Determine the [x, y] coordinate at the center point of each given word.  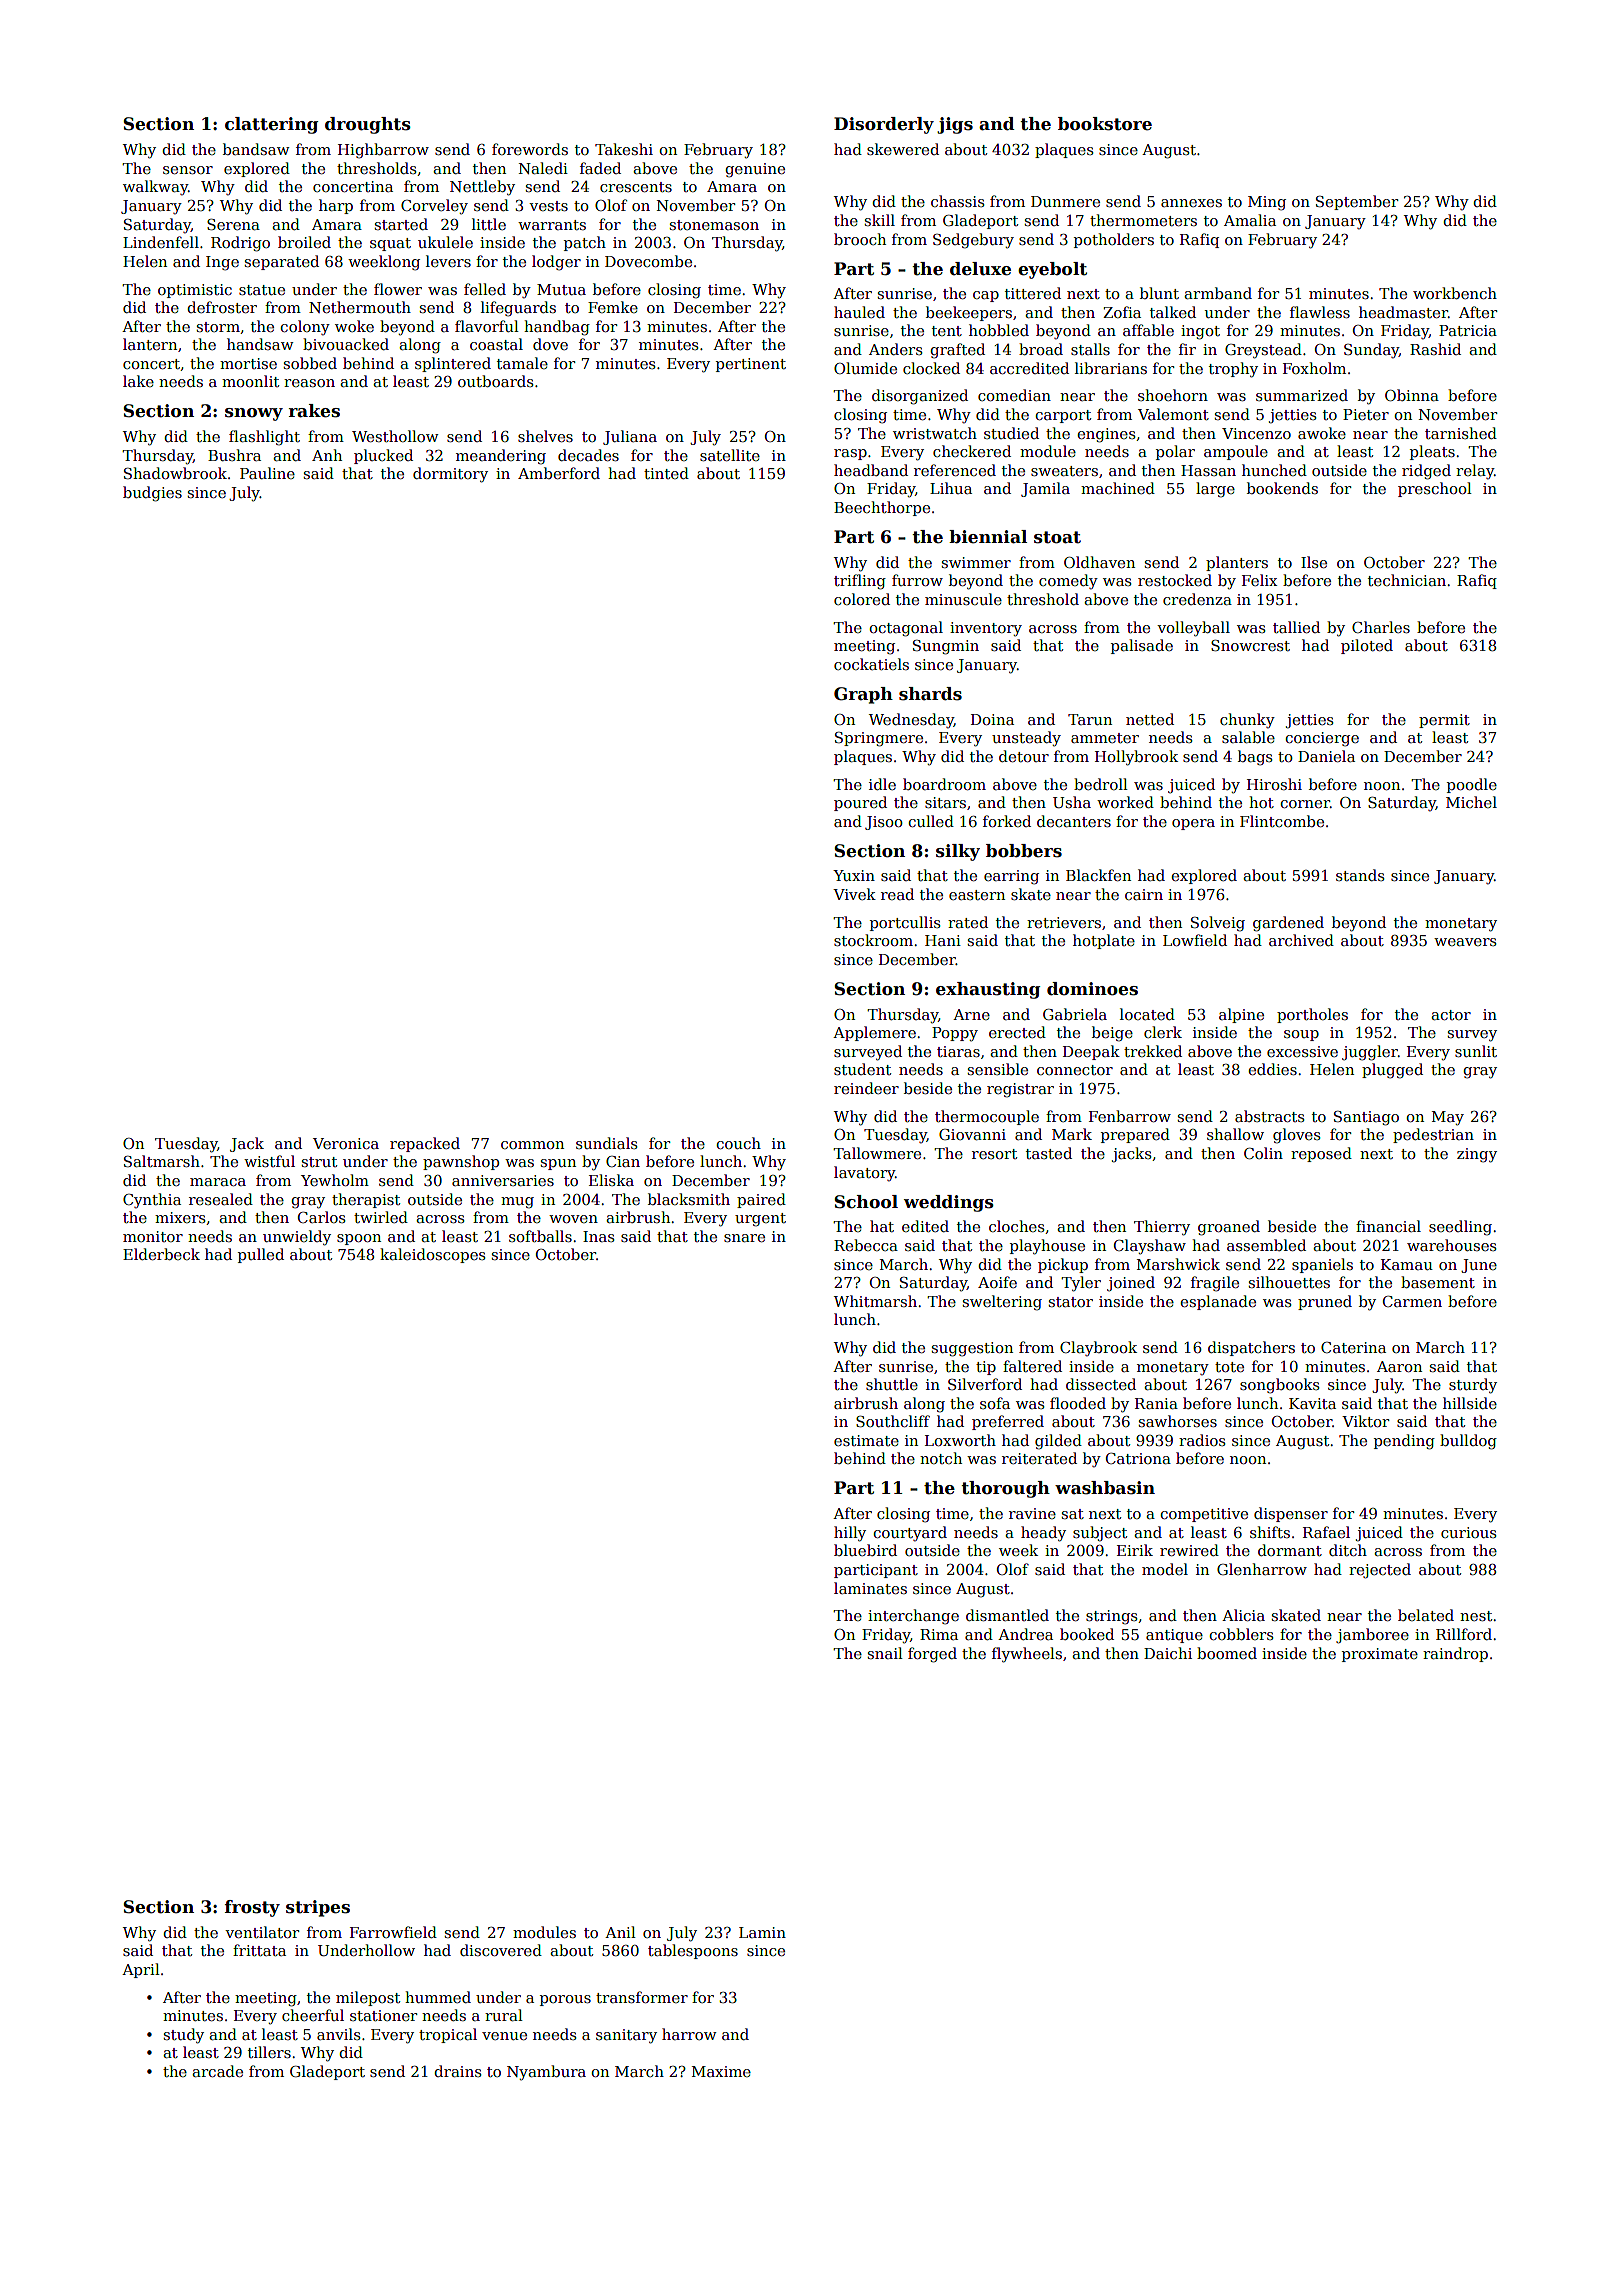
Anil [620, 1932]
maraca [218, 1182]
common [532, 1145]
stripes [318, 1908]
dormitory [450, 475]
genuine [755, 170]
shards [930, 694]
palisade [1142, 646]
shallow [1235, 1134]
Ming [1267, 203]
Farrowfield [393, 1932]
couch [738, 1143]
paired [761, 1200]
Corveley [434, 207]
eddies [1272, 1069]
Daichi [1168, 1653]
